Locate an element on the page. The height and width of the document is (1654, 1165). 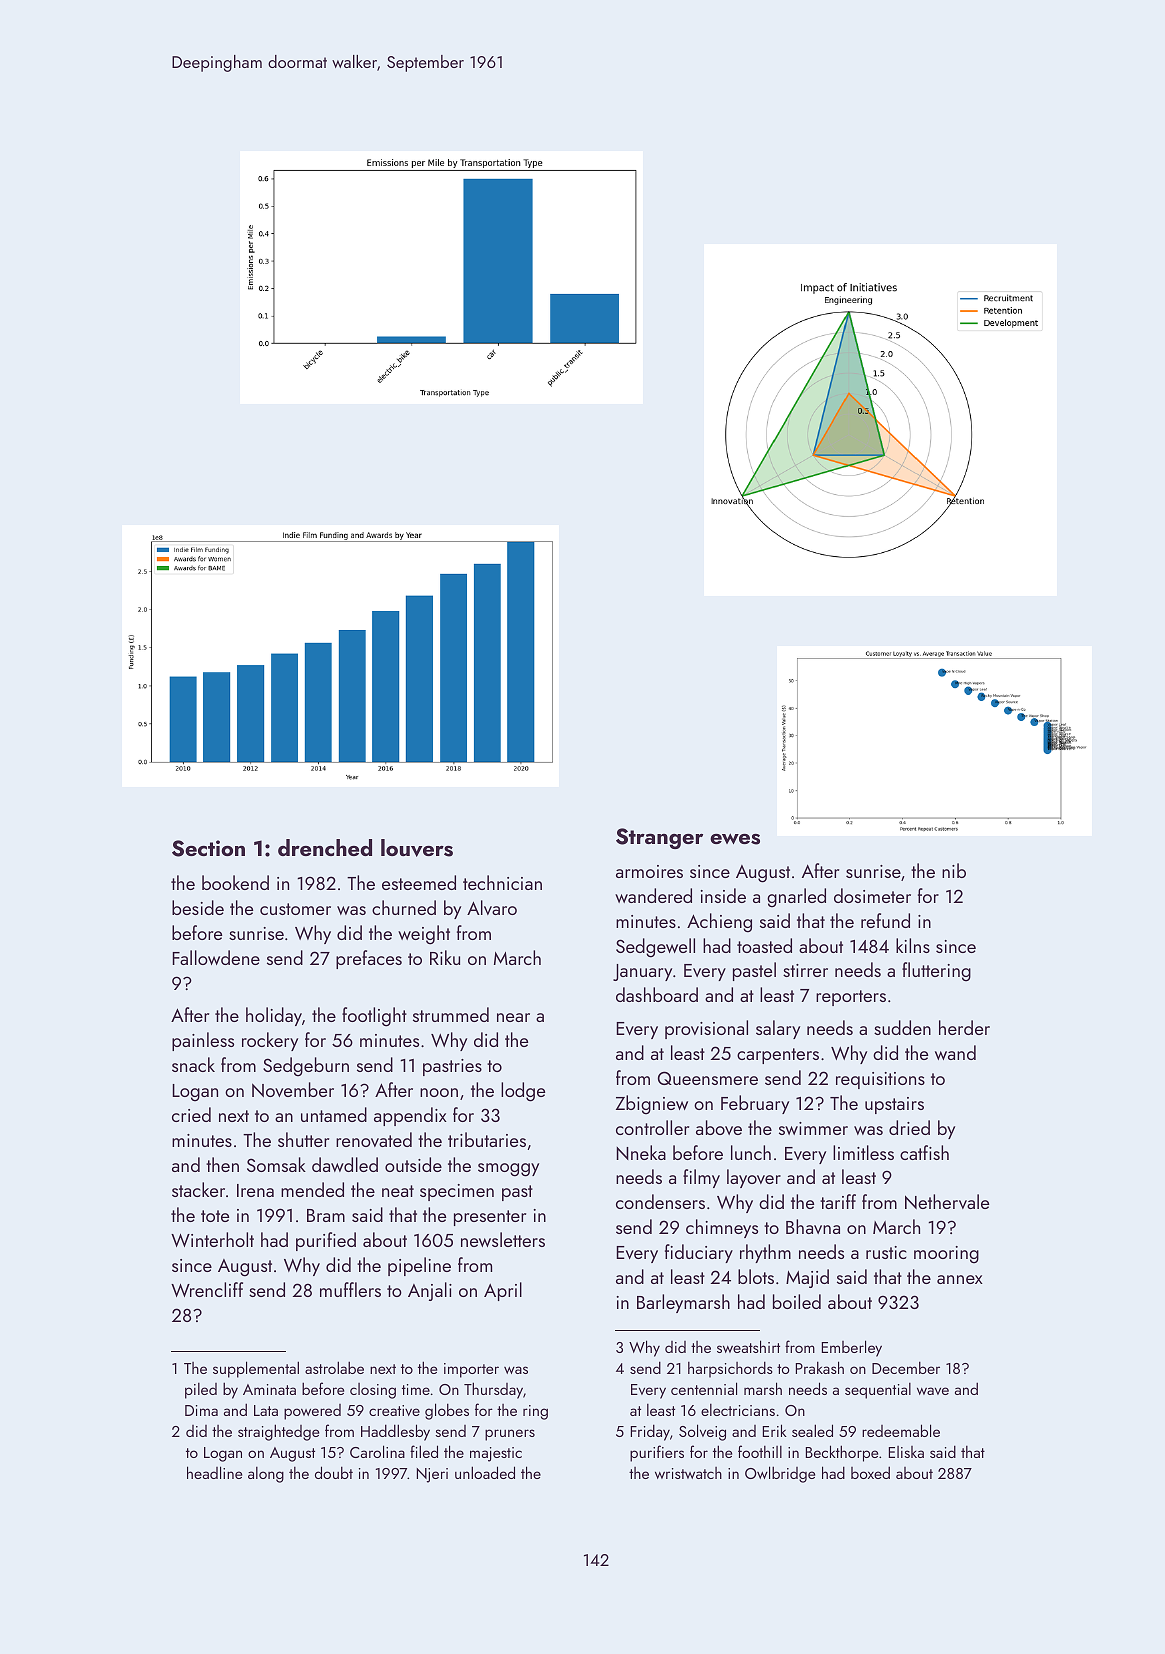
nib is located at coordinates (954, 870).
